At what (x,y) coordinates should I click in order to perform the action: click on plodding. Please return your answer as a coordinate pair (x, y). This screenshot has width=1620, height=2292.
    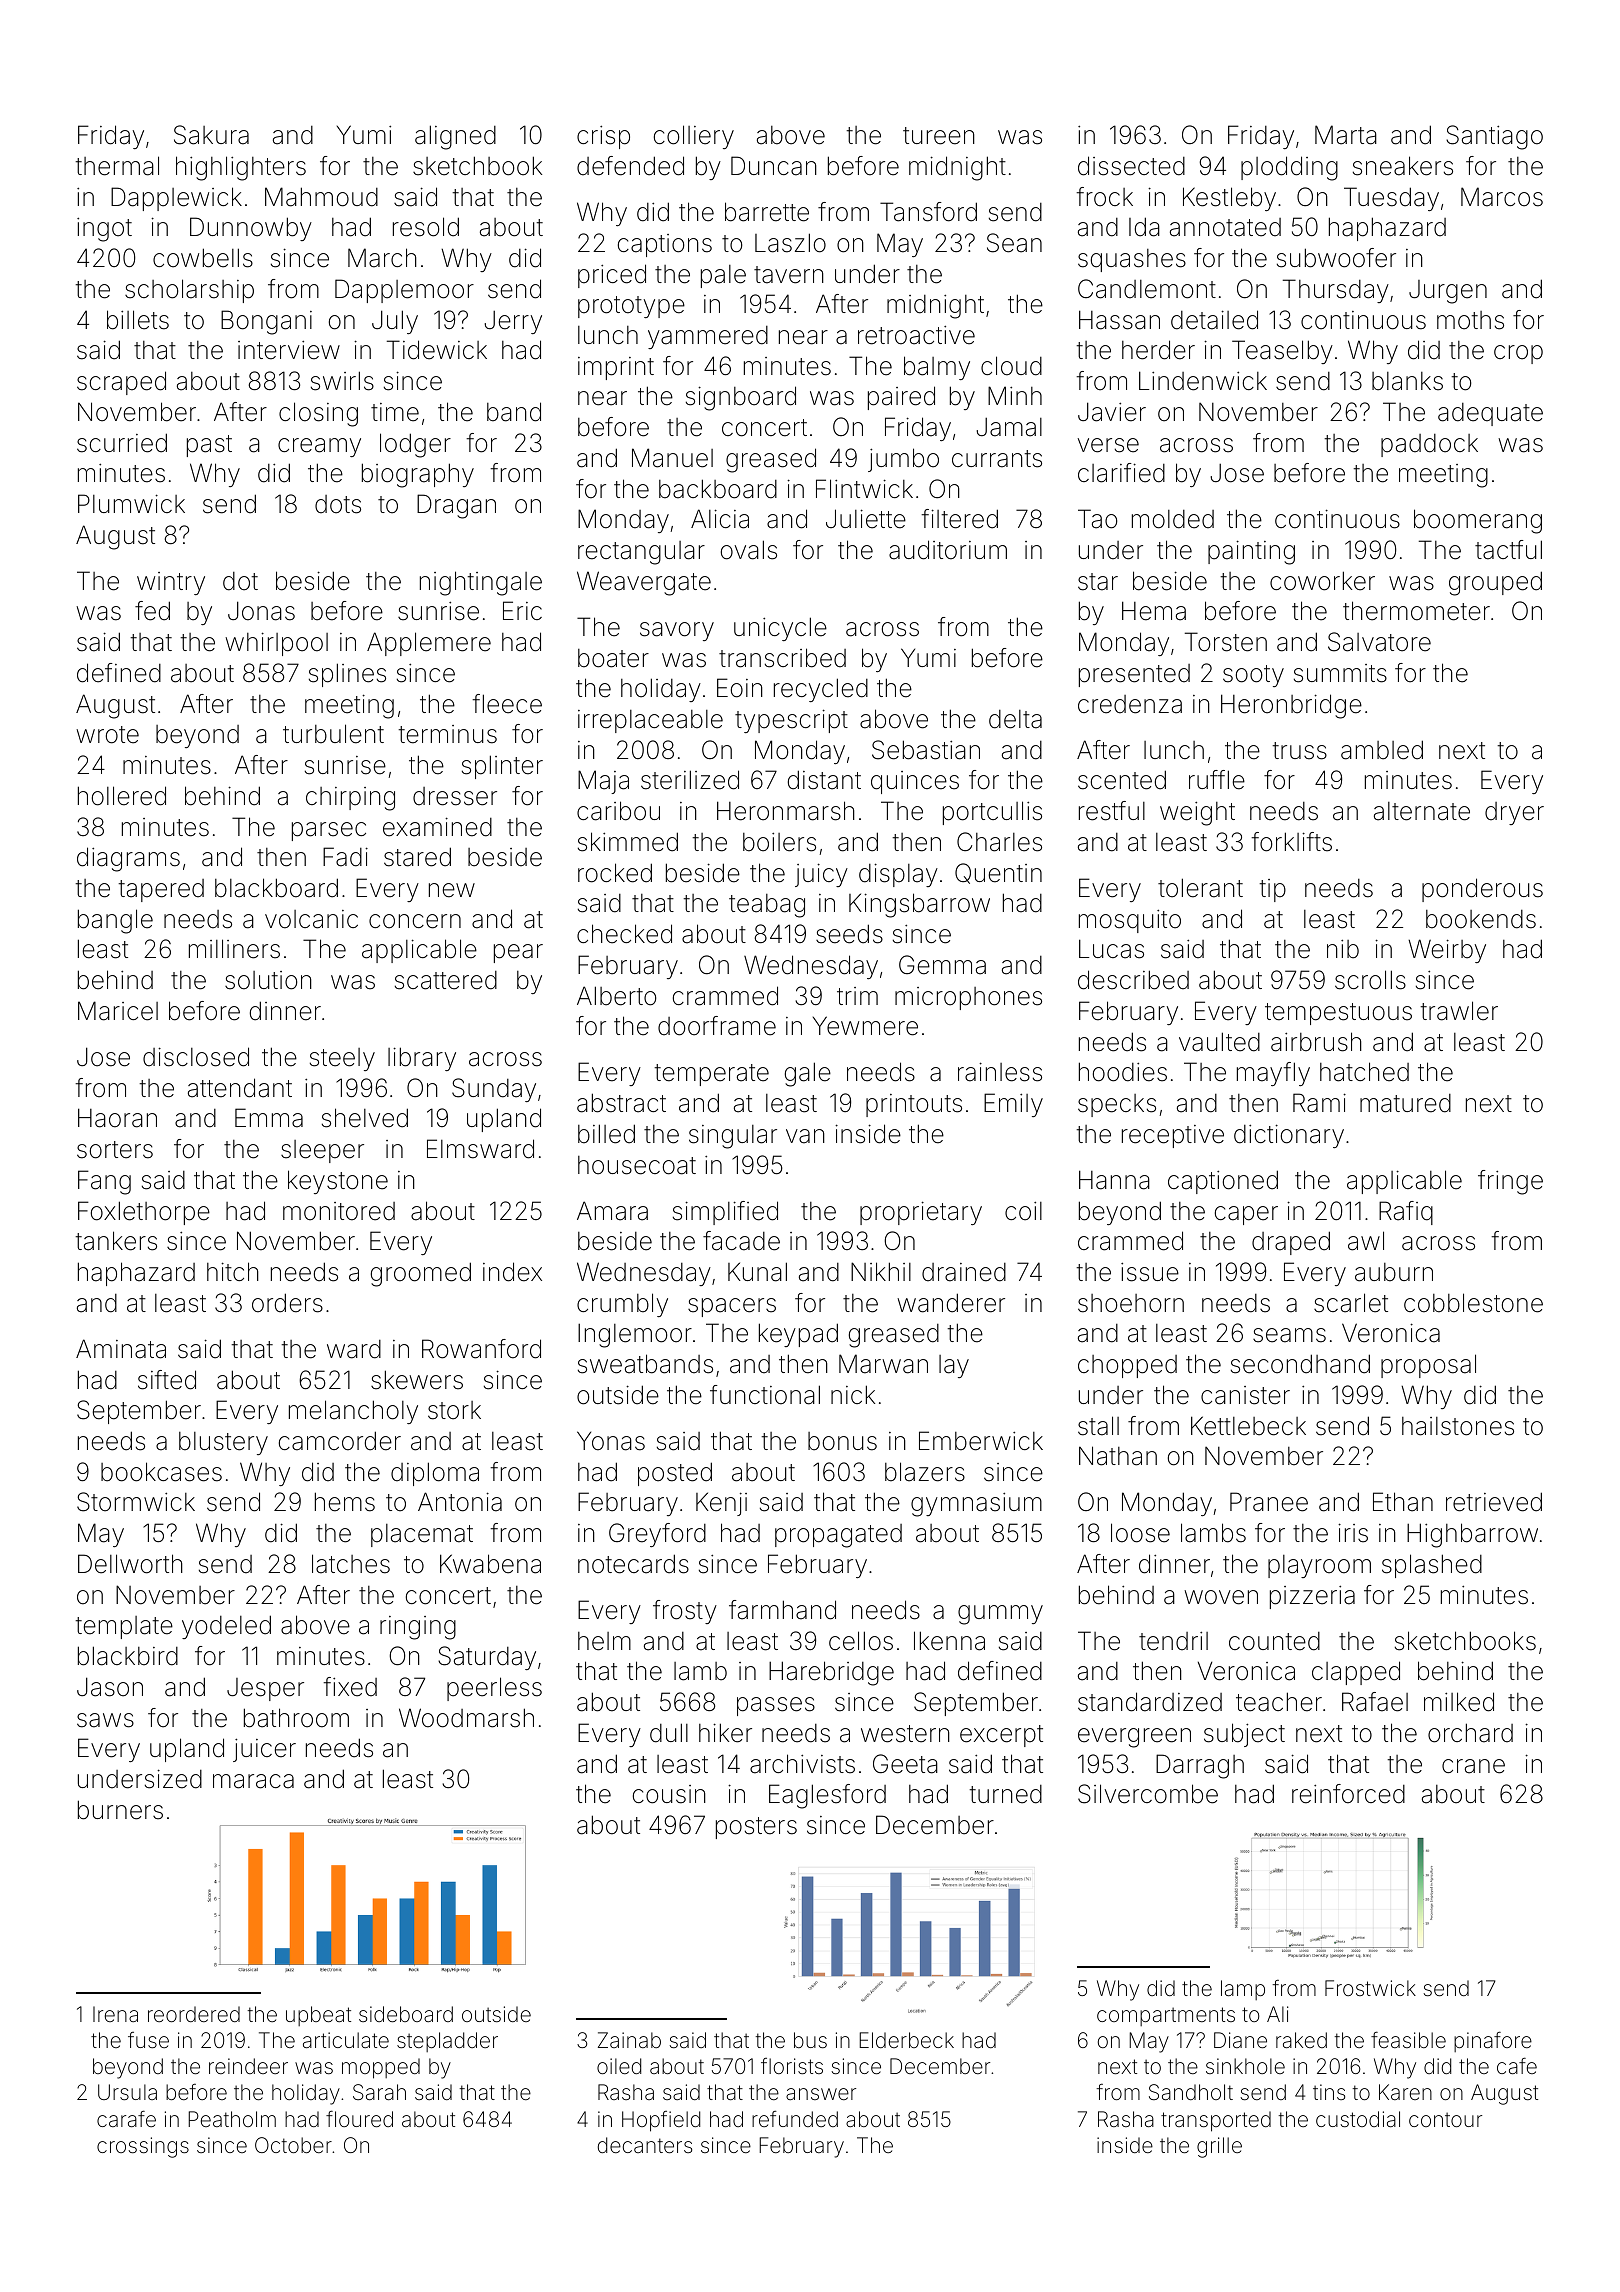
    Looking at the image, I should click on (1289, 168).
